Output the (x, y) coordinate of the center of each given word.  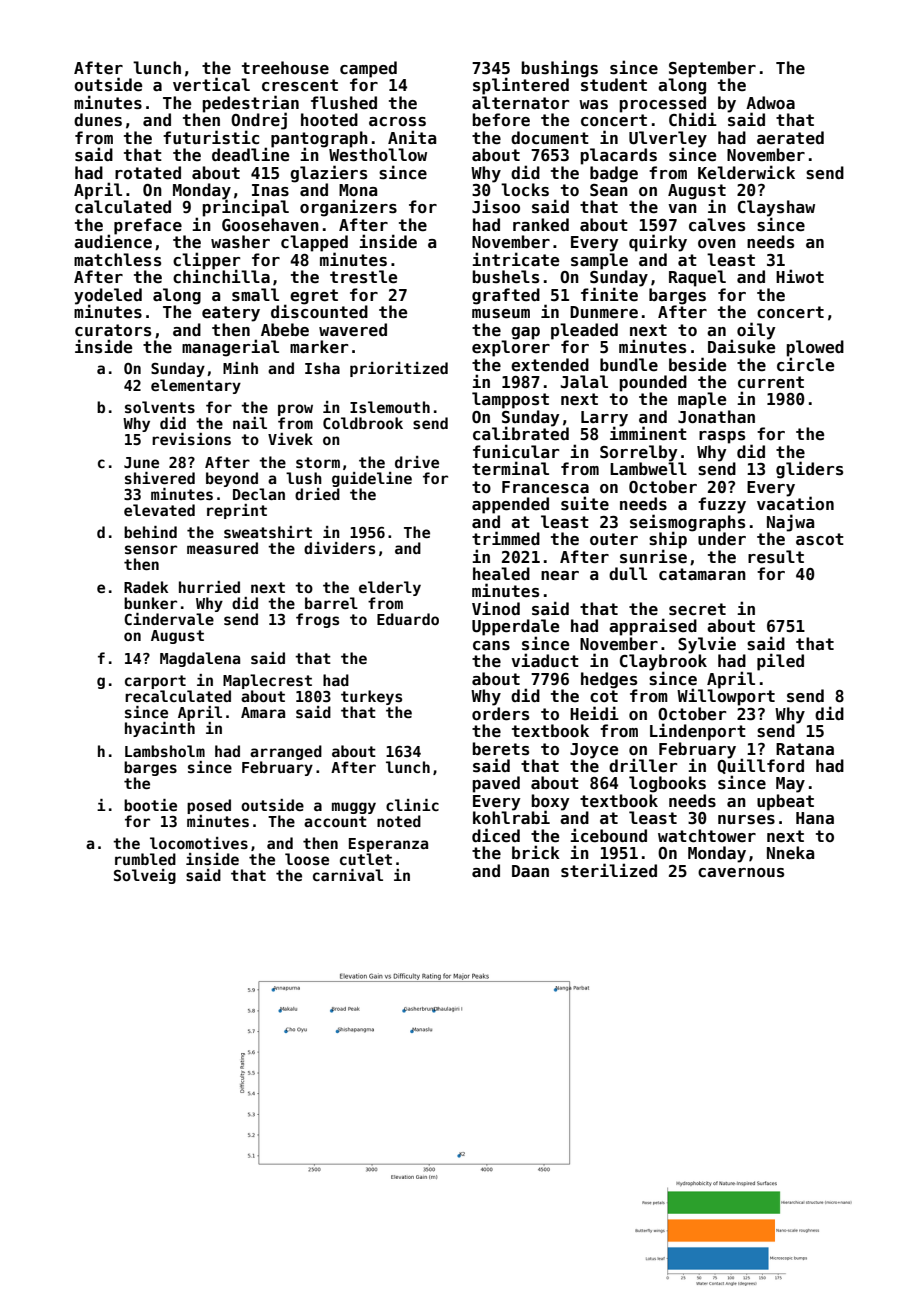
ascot (820, 539)
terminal (510, 468)
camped (368, 69)
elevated (159, 510)
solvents (160, 407)
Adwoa (770, 102)
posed (209, 806)
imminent (648, 434)
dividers (339, 548)
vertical (211, 84)
